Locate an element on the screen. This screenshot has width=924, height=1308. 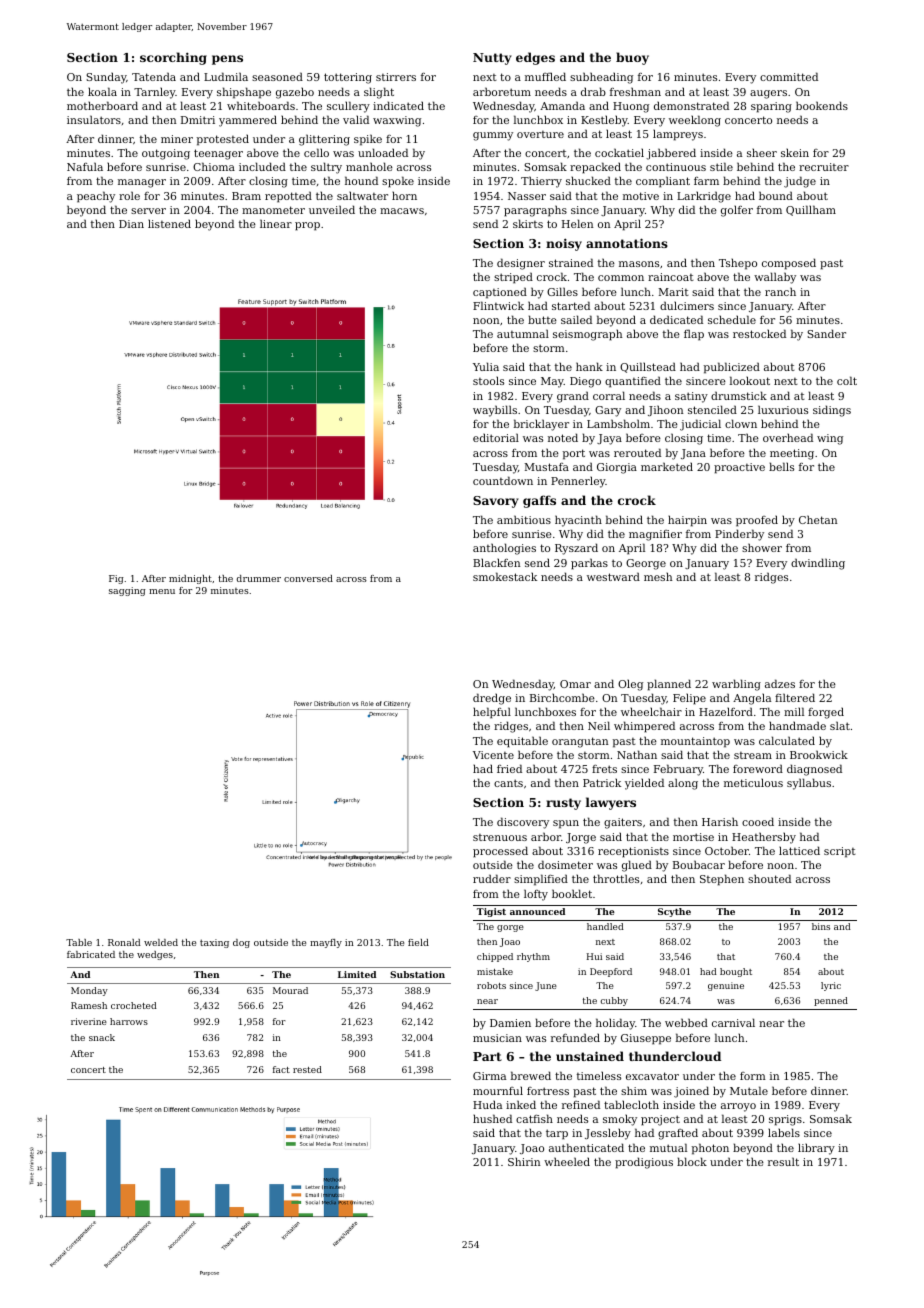
midnight is located at coordinates (190, 579).
